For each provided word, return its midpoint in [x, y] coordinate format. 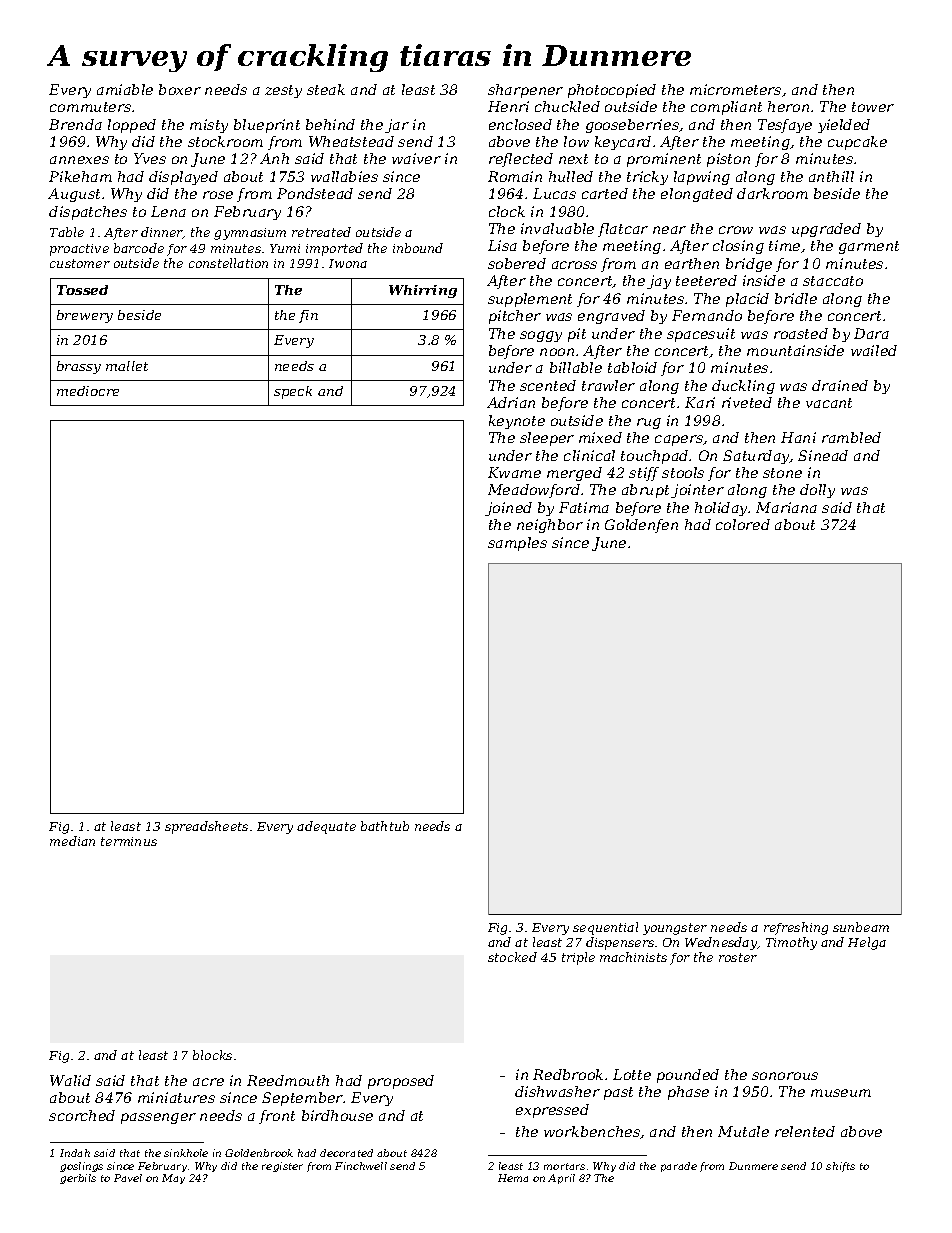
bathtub [385, 826]
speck [293, 392]
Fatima [584, 507]
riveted [747, 402]
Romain [515, 176]
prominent [664, 160]
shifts [840, 1167]
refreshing [796, 928]
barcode [139, 248]
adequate [326, 827]
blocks [212, 1055]
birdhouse [337, 1115]
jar [397, 126]
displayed [183, 178]
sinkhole [186, 1153]
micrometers [735, 89]
